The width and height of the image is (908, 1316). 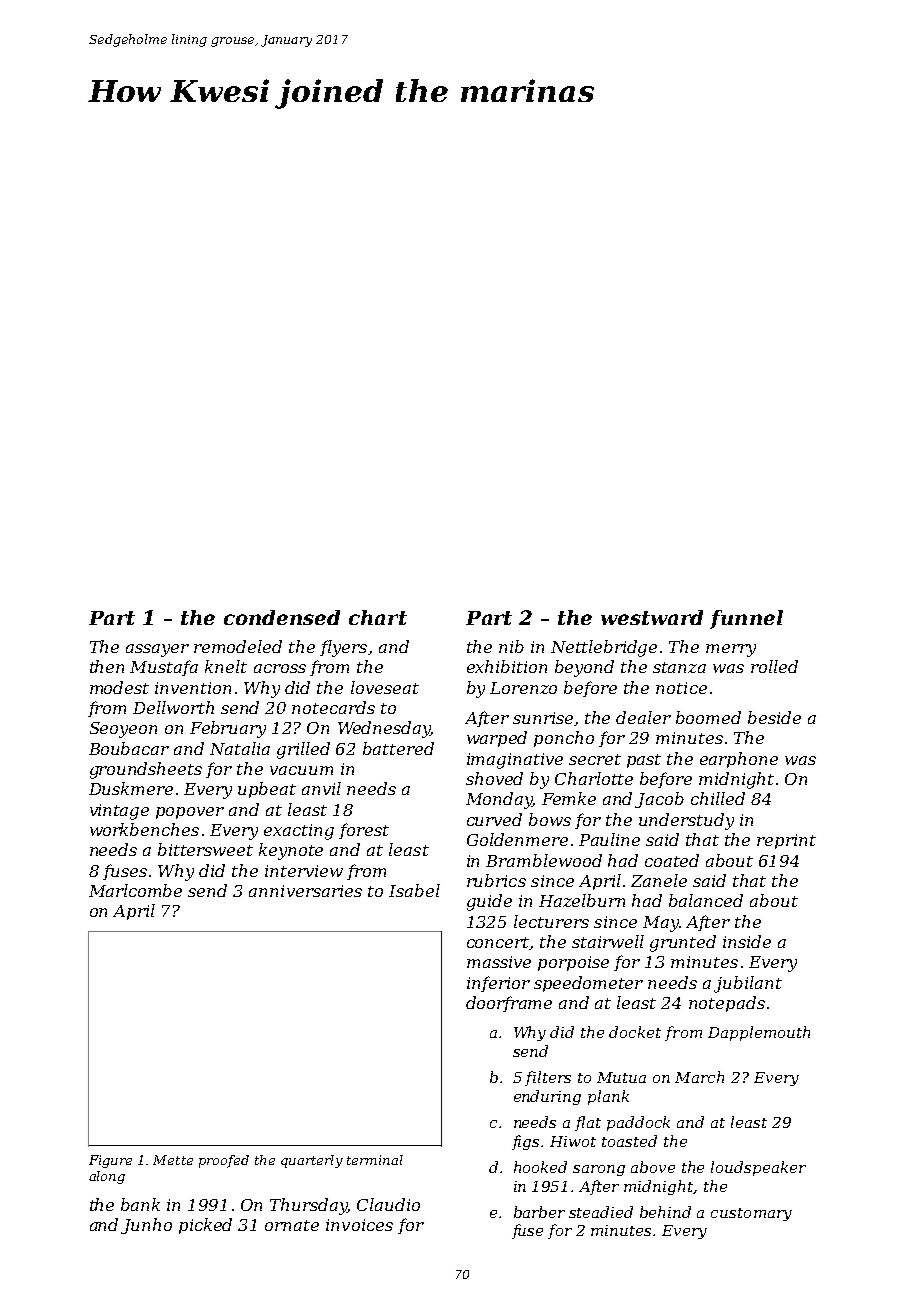 What do you see at coordinates (659, 800) in the image?
I see `Jacob` at bounding box center [659, 800].
